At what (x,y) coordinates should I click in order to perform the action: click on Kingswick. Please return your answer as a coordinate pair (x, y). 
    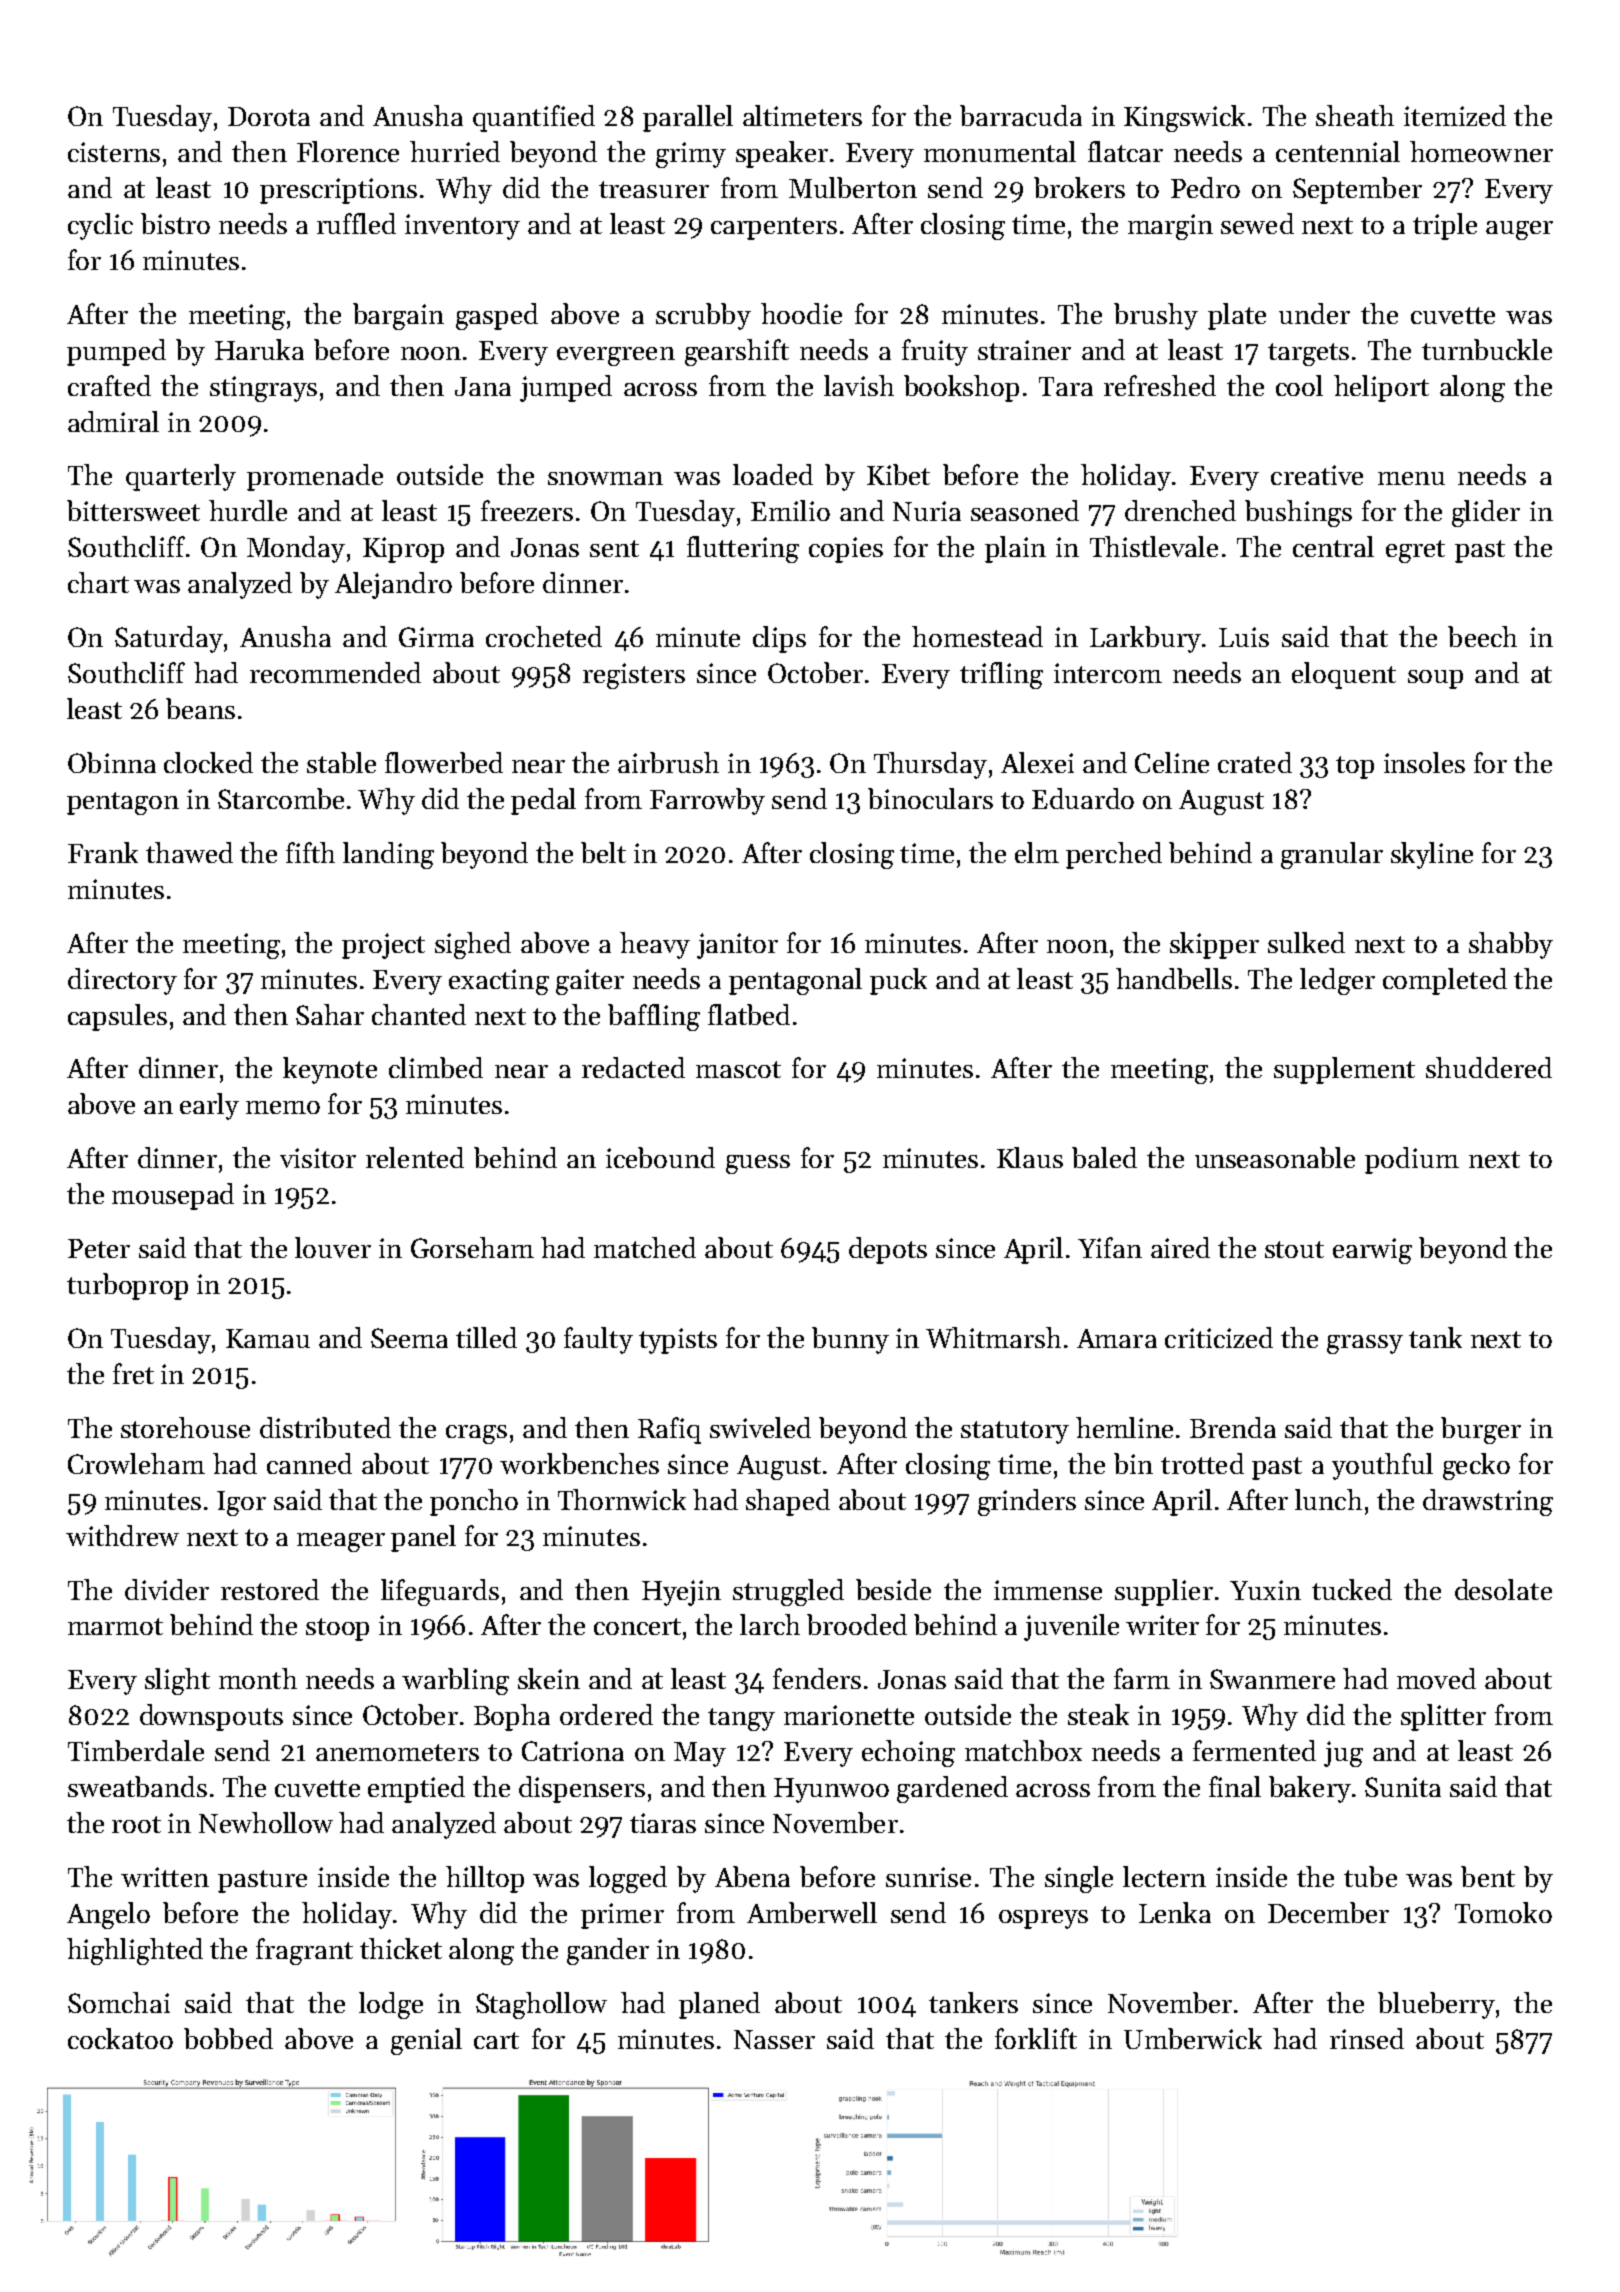
    Looking at the image, I should click on (1184, 118).
